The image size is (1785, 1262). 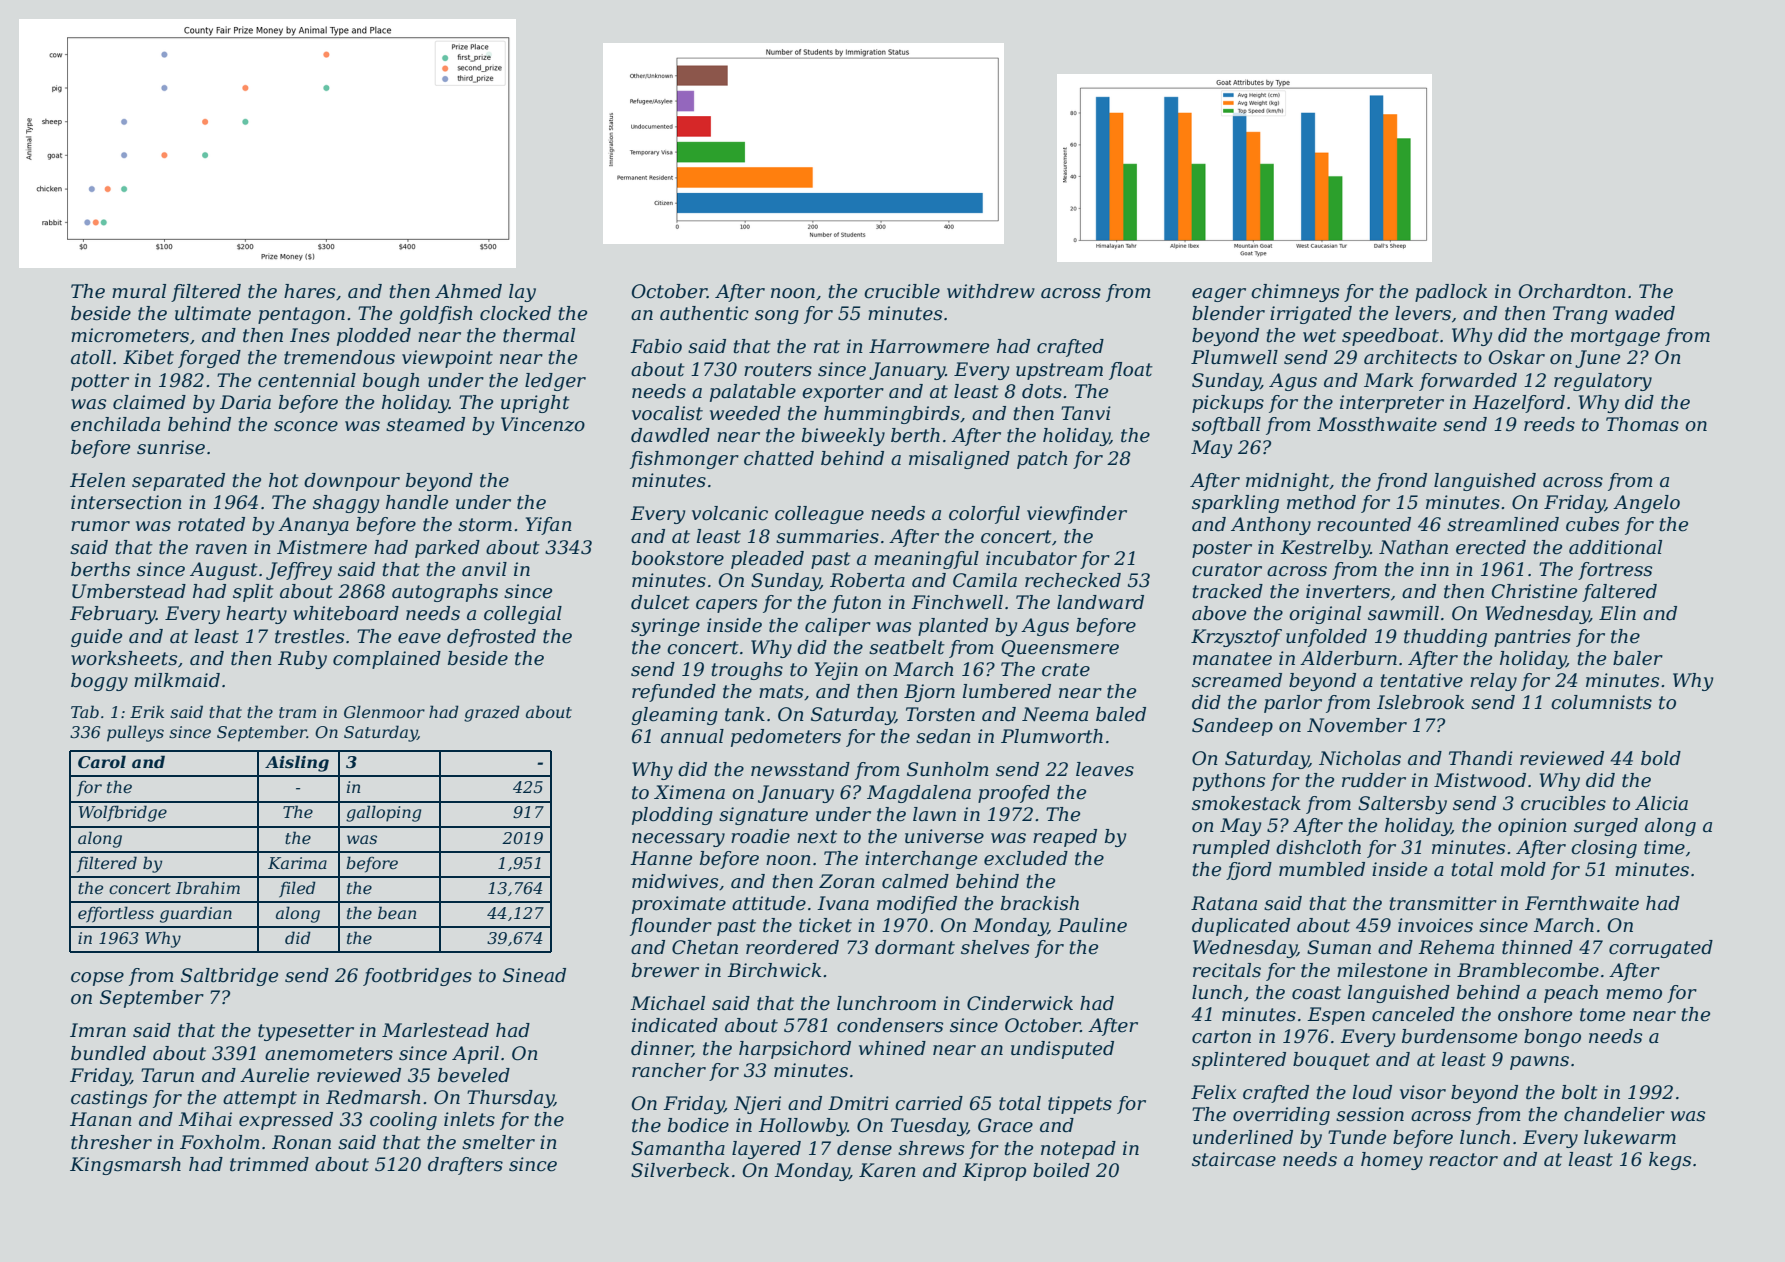 What do you see at coordinates (149, 402) in the screenshot?
I see `claimed` at bounding box center [149, 402].
